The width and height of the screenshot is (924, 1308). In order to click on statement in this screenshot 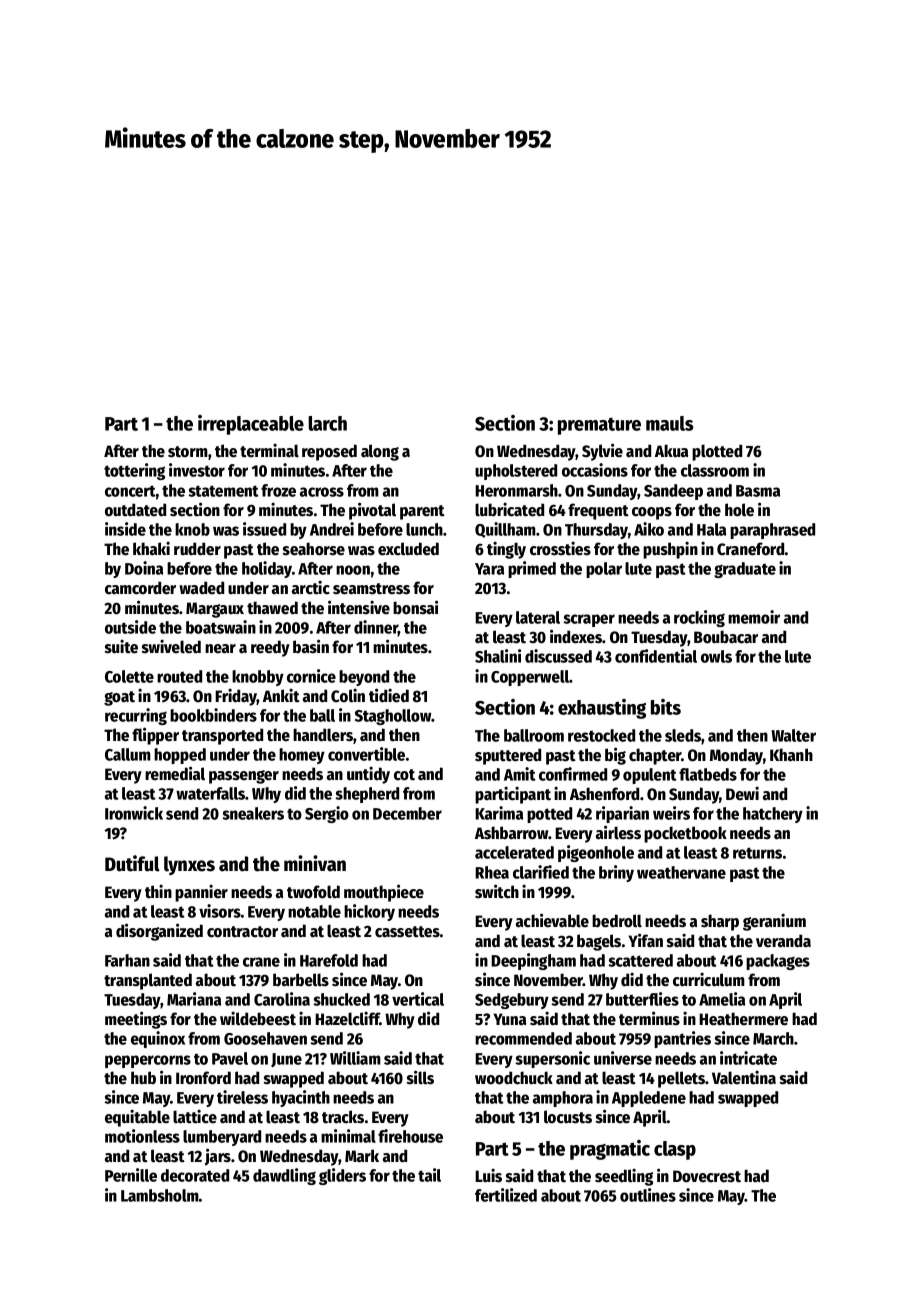, I will do `click(223, 491)`.
